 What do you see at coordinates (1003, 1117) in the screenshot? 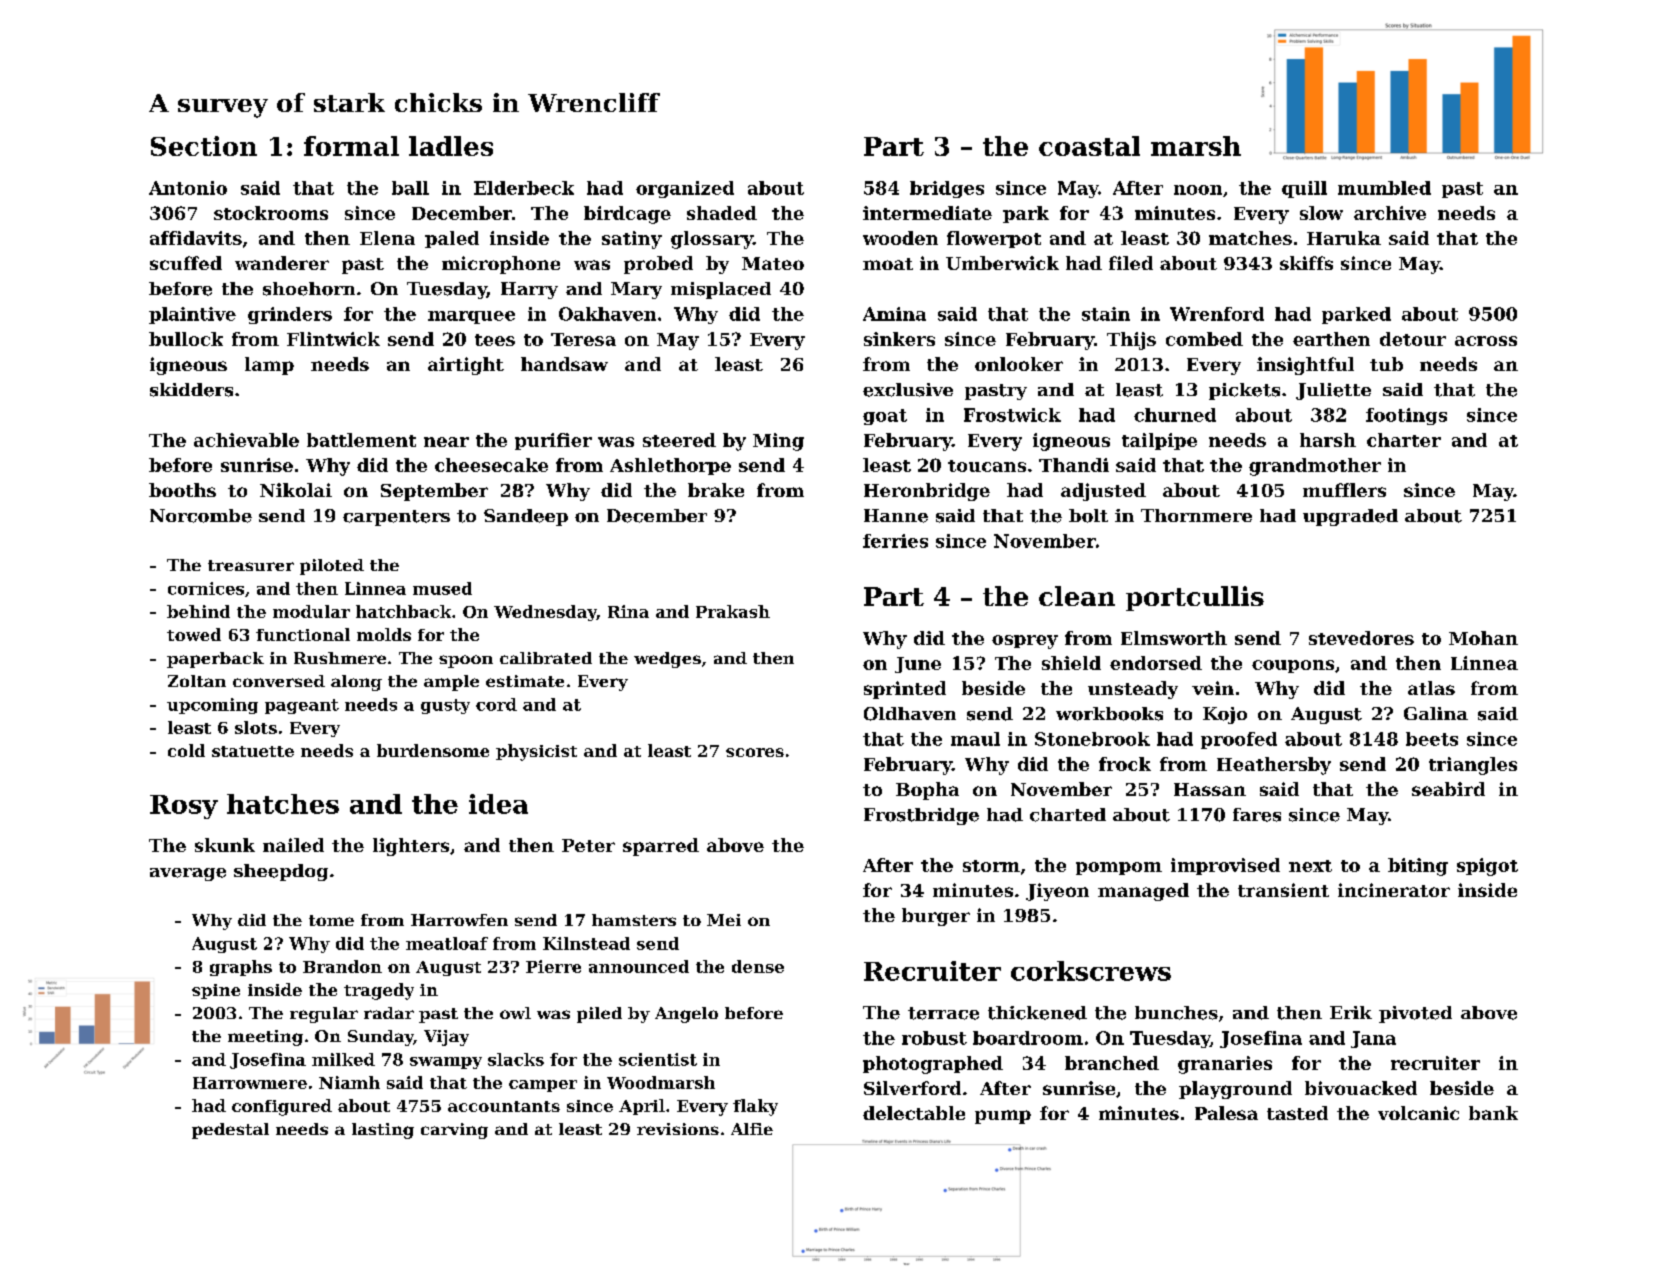
I see `pump` at bounding box center [1003, 1117].
